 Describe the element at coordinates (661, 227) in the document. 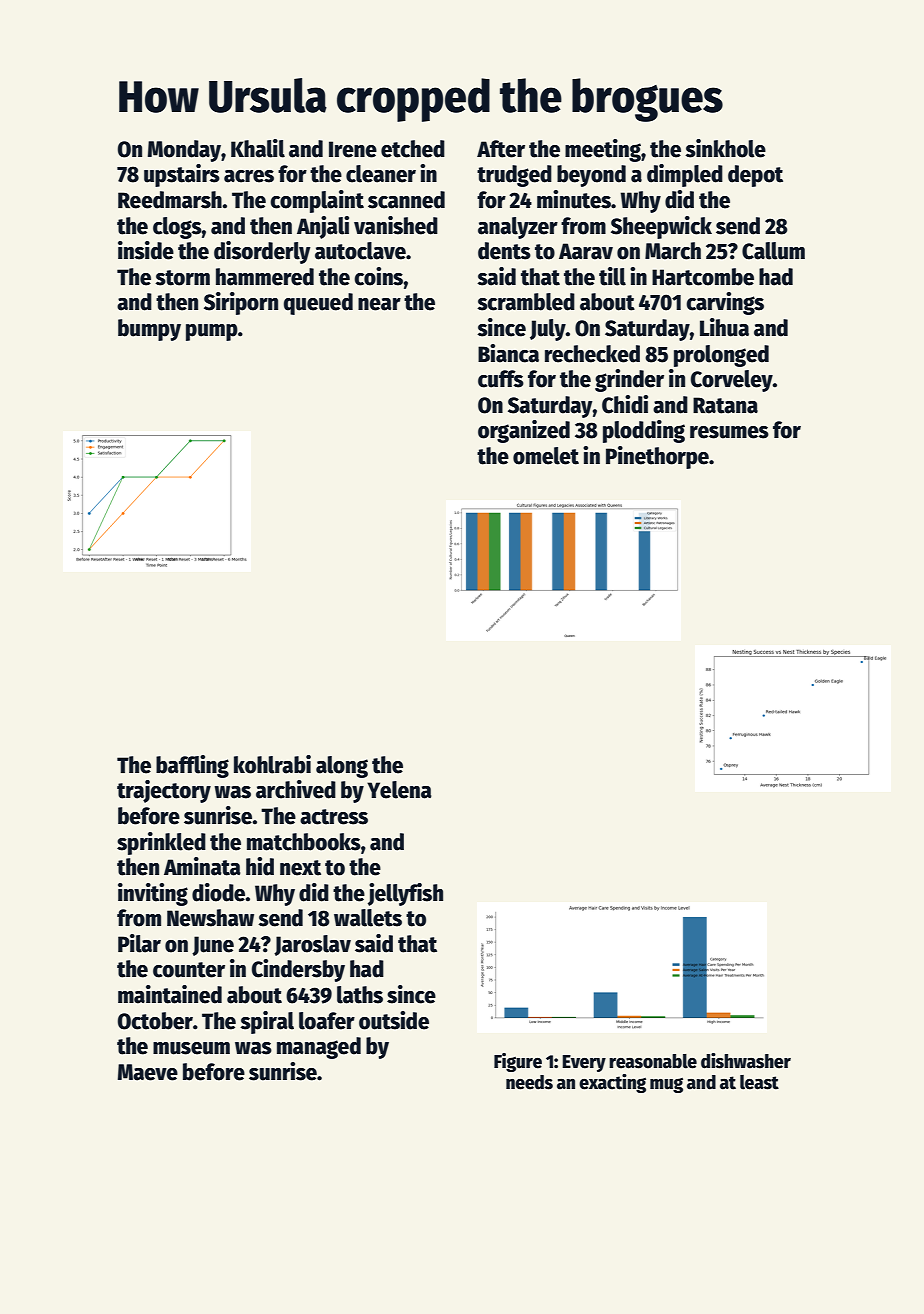

I see `Sheepwick` at that location.
